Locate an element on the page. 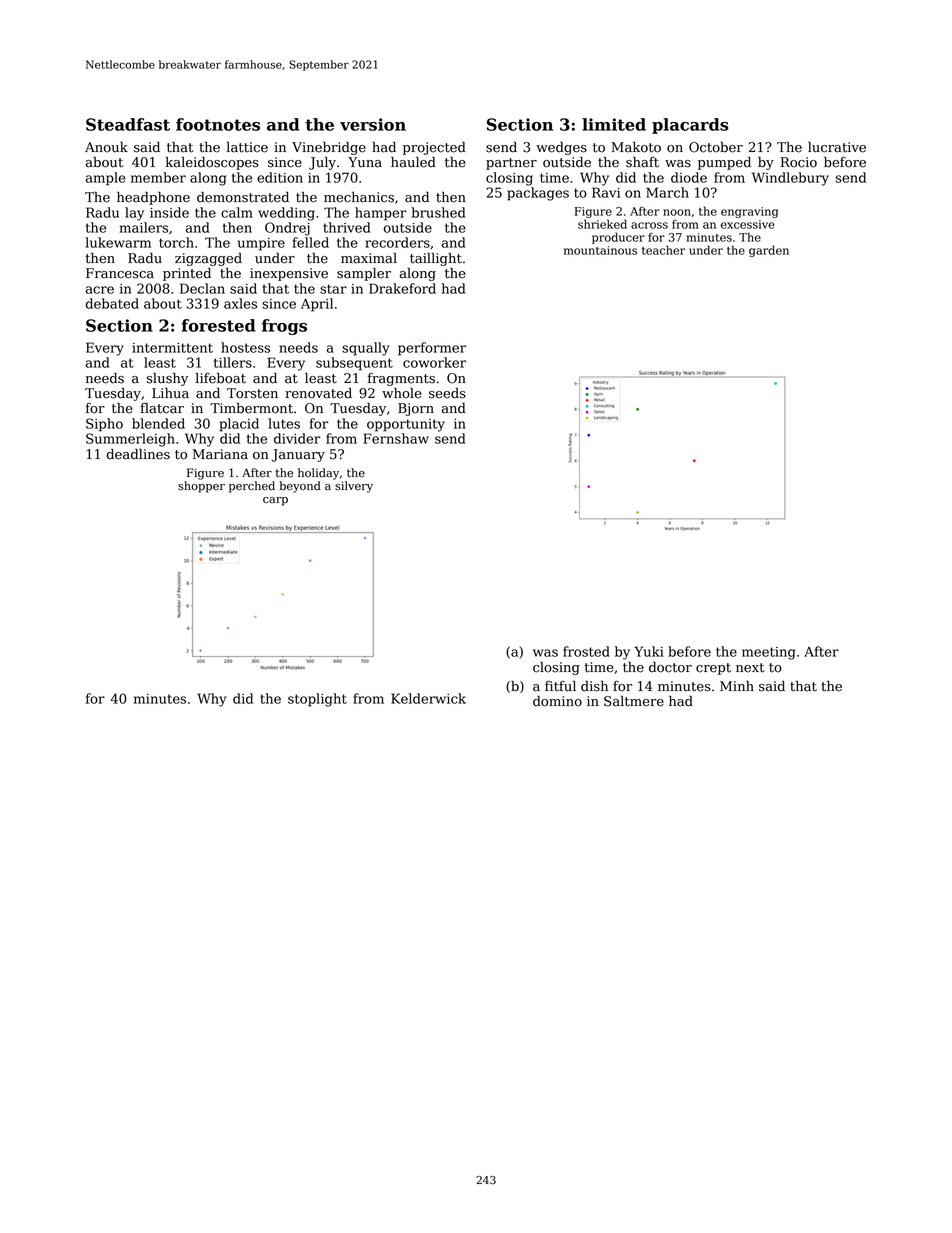 Image resolution: width=952 pixels, height=1233 pixels. Fernshaw is located at coordinates (396, 438).
